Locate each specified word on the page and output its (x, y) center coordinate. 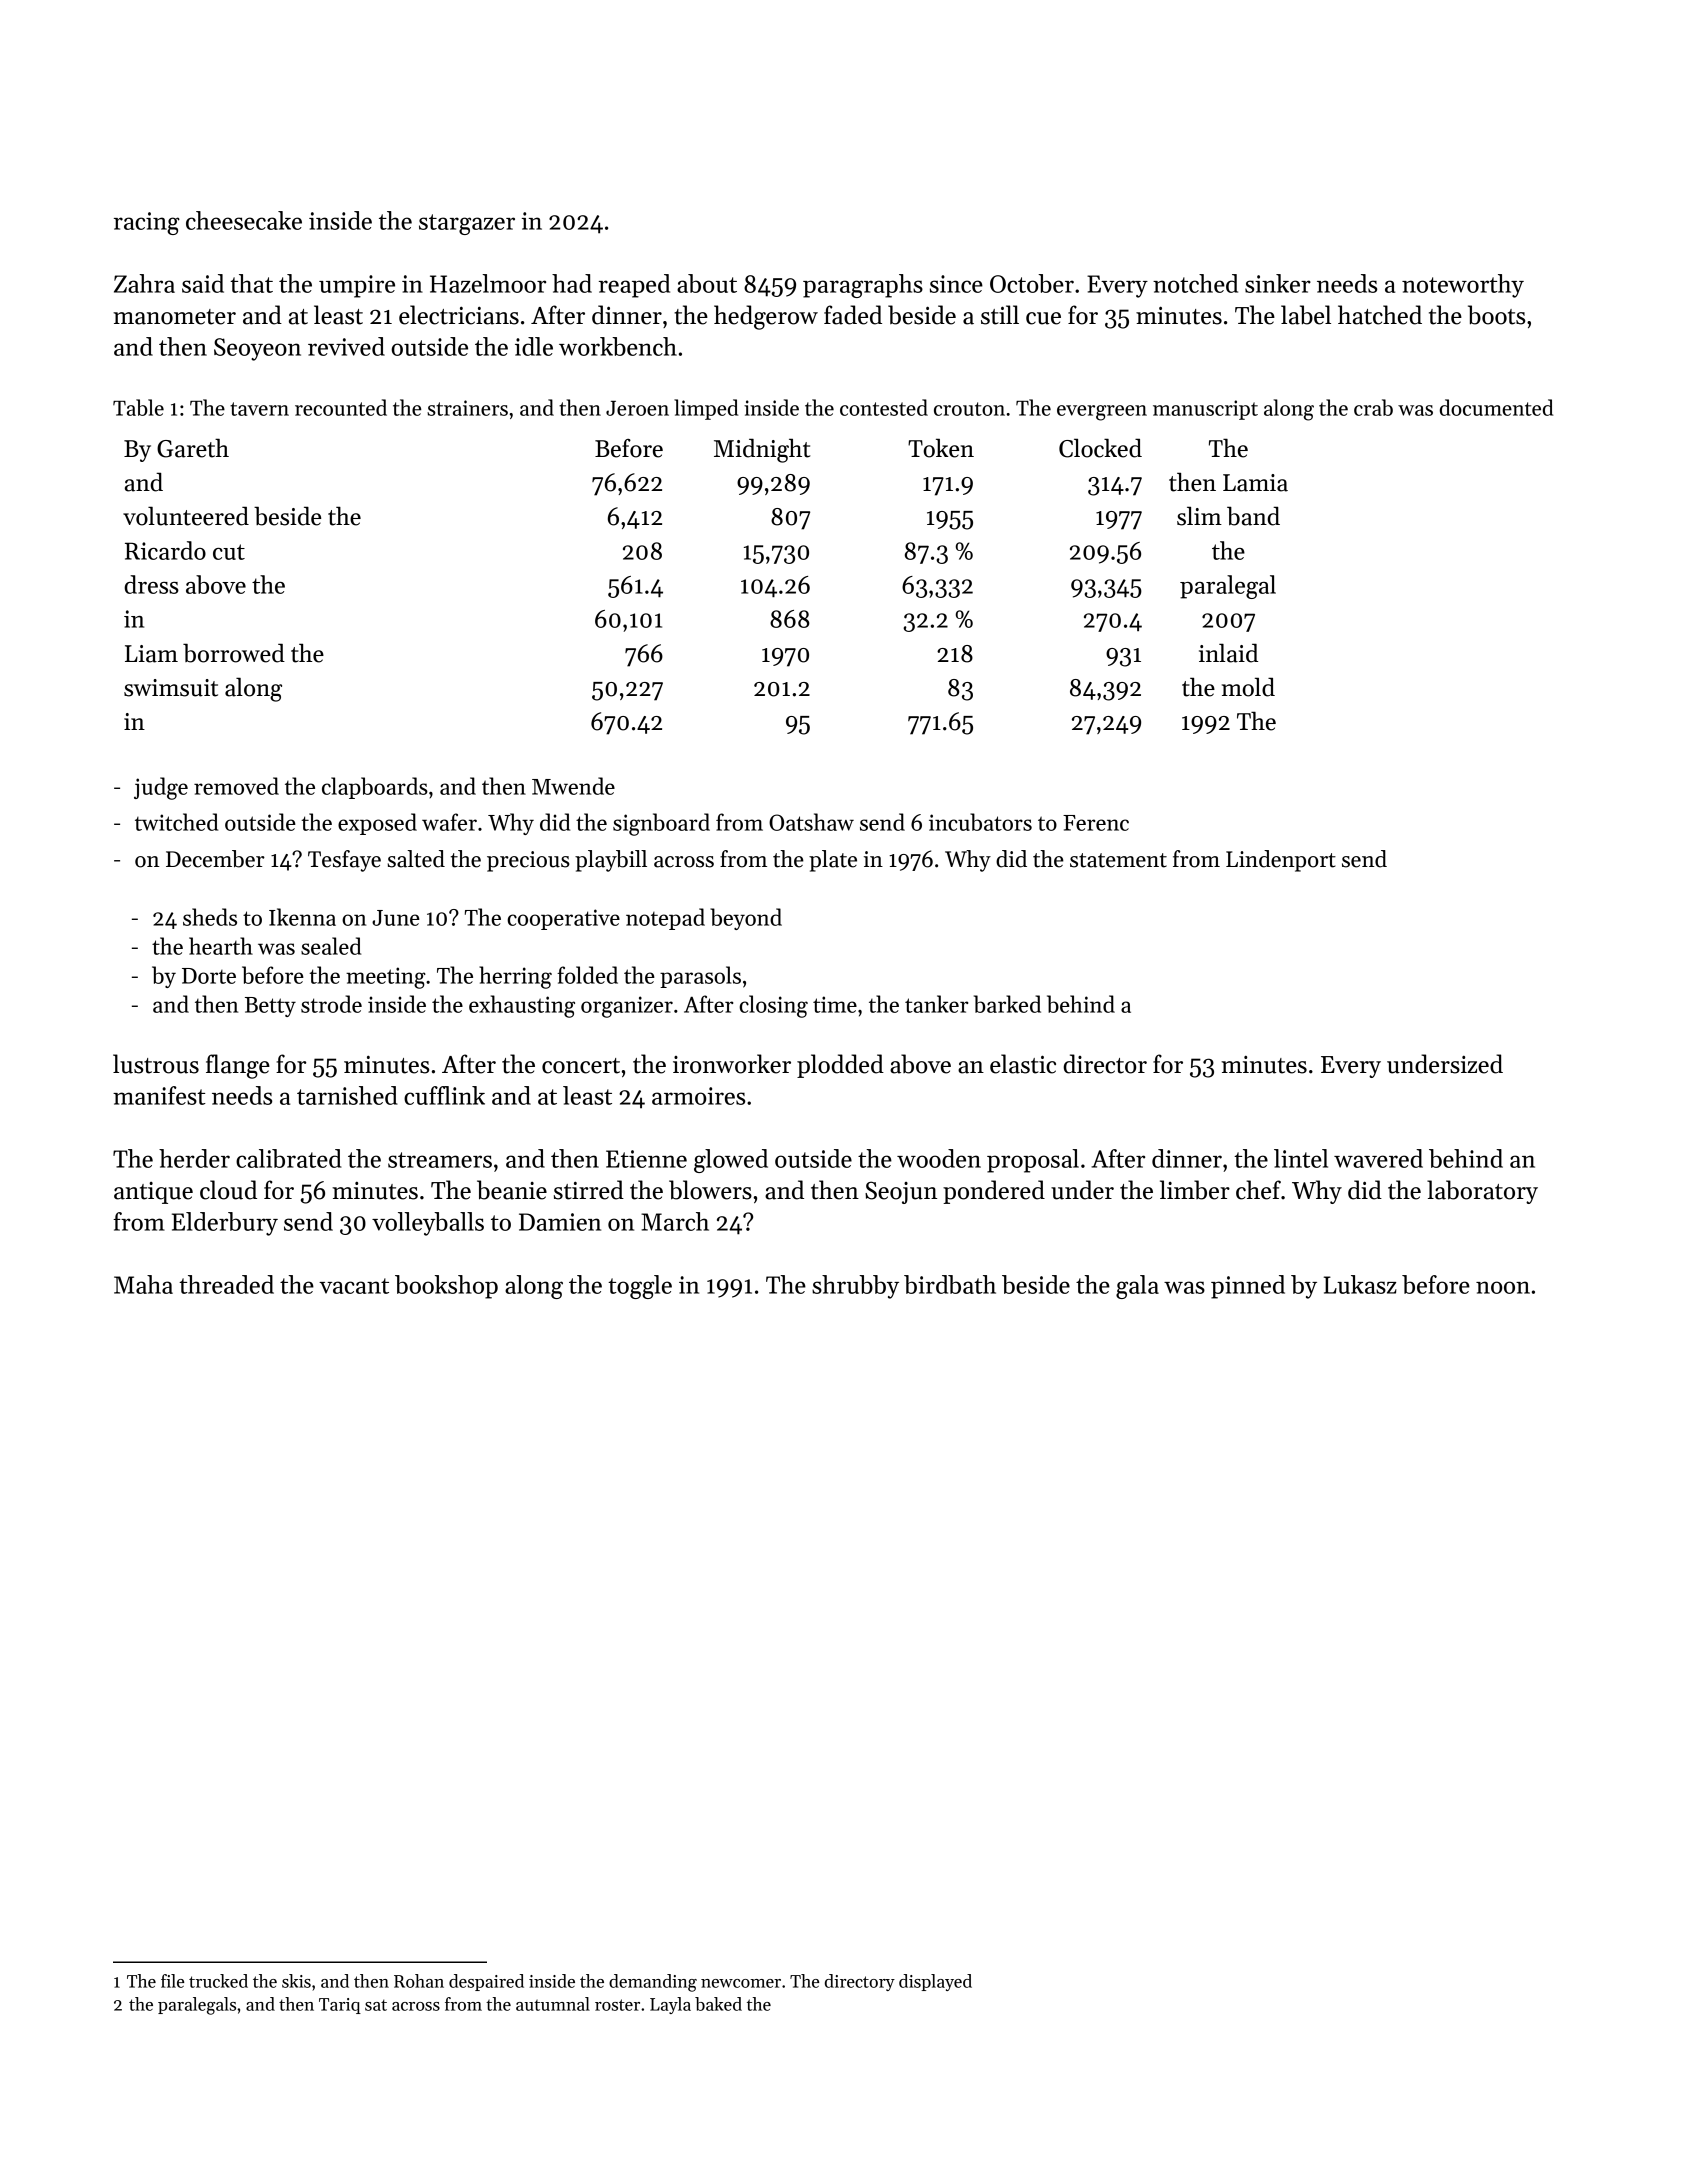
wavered (1378, 1158)
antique (153, 1193)
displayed (935, 1982)
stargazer (467, 224)
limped (706, 409)
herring (515, 977)
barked (1007, 1004)
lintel (1301, 1158)
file (172, 1981)
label (1306, 315)
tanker (936, 1004)
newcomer (741, 1983)
